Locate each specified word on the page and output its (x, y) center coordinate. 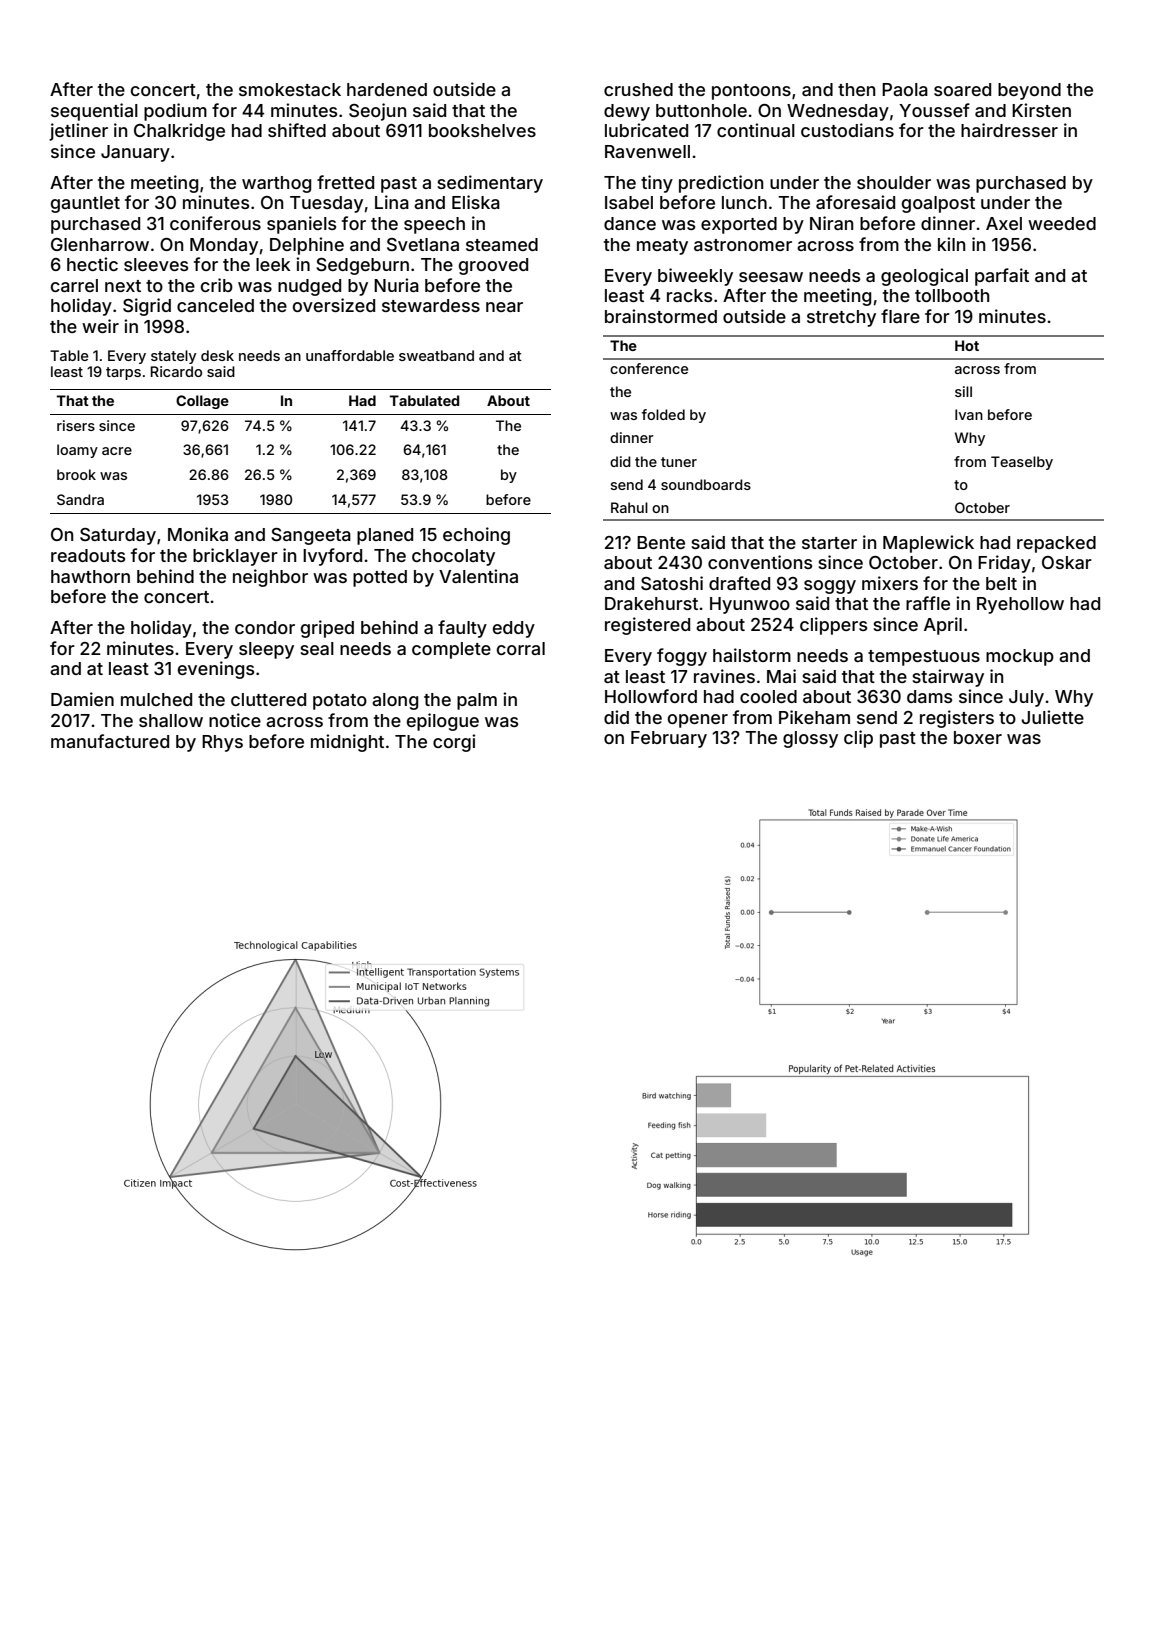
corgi (454, 743)
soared (962, 89)
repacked (1056, 544)
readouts (88, 555)
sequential (94, 112)
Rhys (222, 743)
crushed (638, 89)
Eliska (476, 202)
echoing (476, 536)
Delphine (307, 246)
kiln (951, 244)
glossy (810, 739)
